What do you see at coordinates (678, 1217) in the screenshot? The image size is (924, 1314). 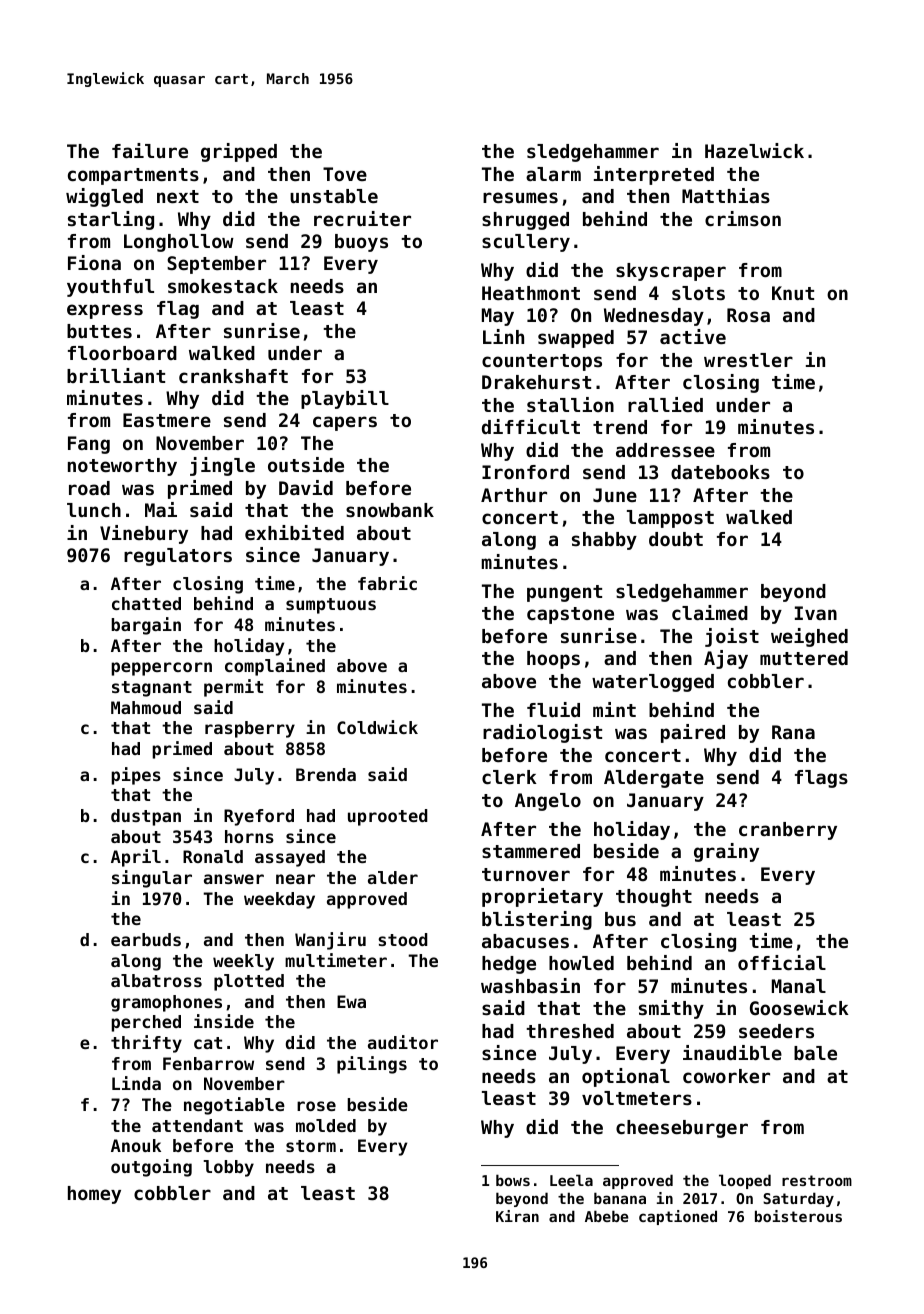 I see `captioned` at bounding box center [678, 1217].
